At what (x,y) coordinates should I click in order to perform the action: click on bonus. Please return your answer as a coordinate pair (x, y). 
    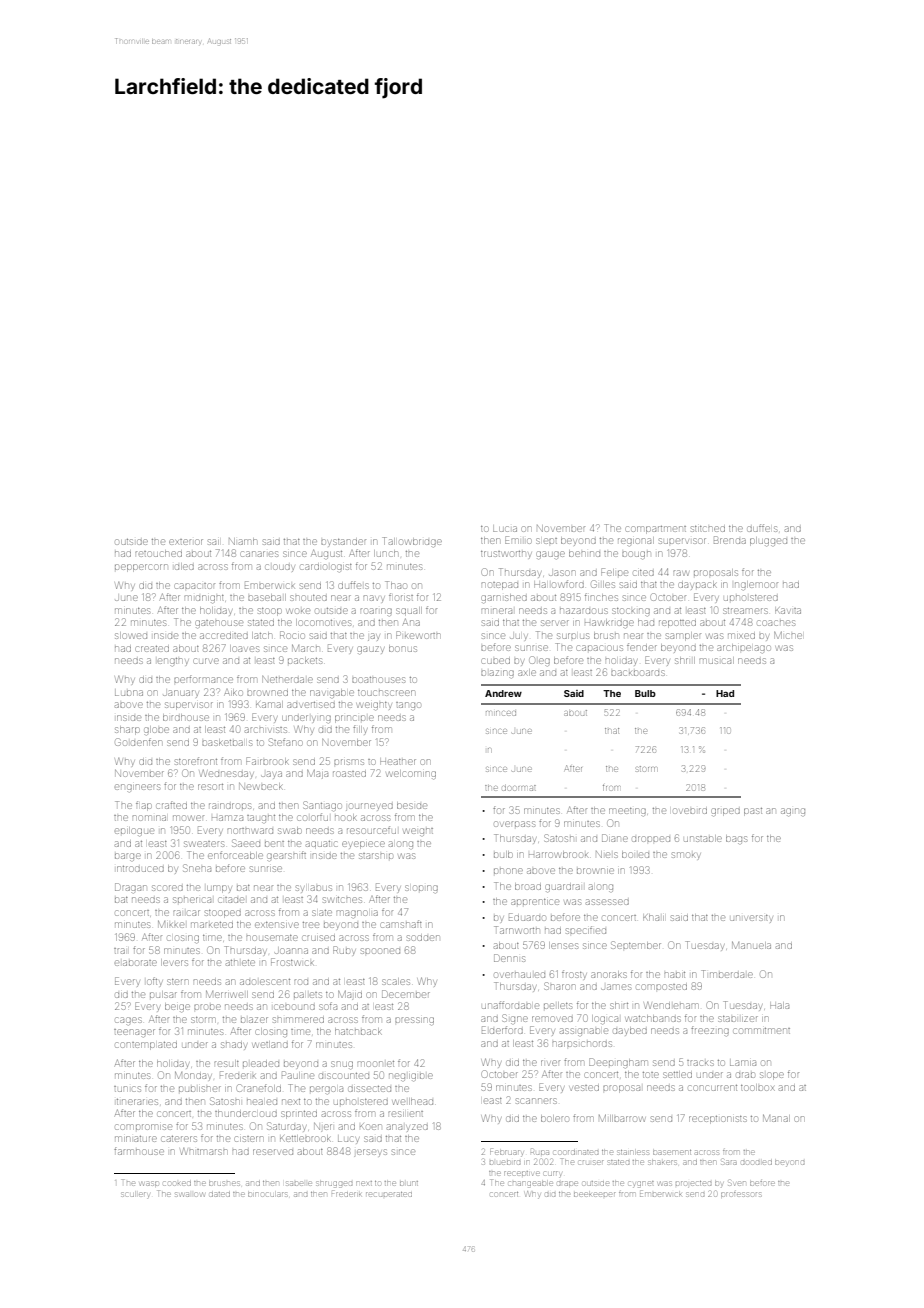
    Looking at the image, I should click on (403, 648).
